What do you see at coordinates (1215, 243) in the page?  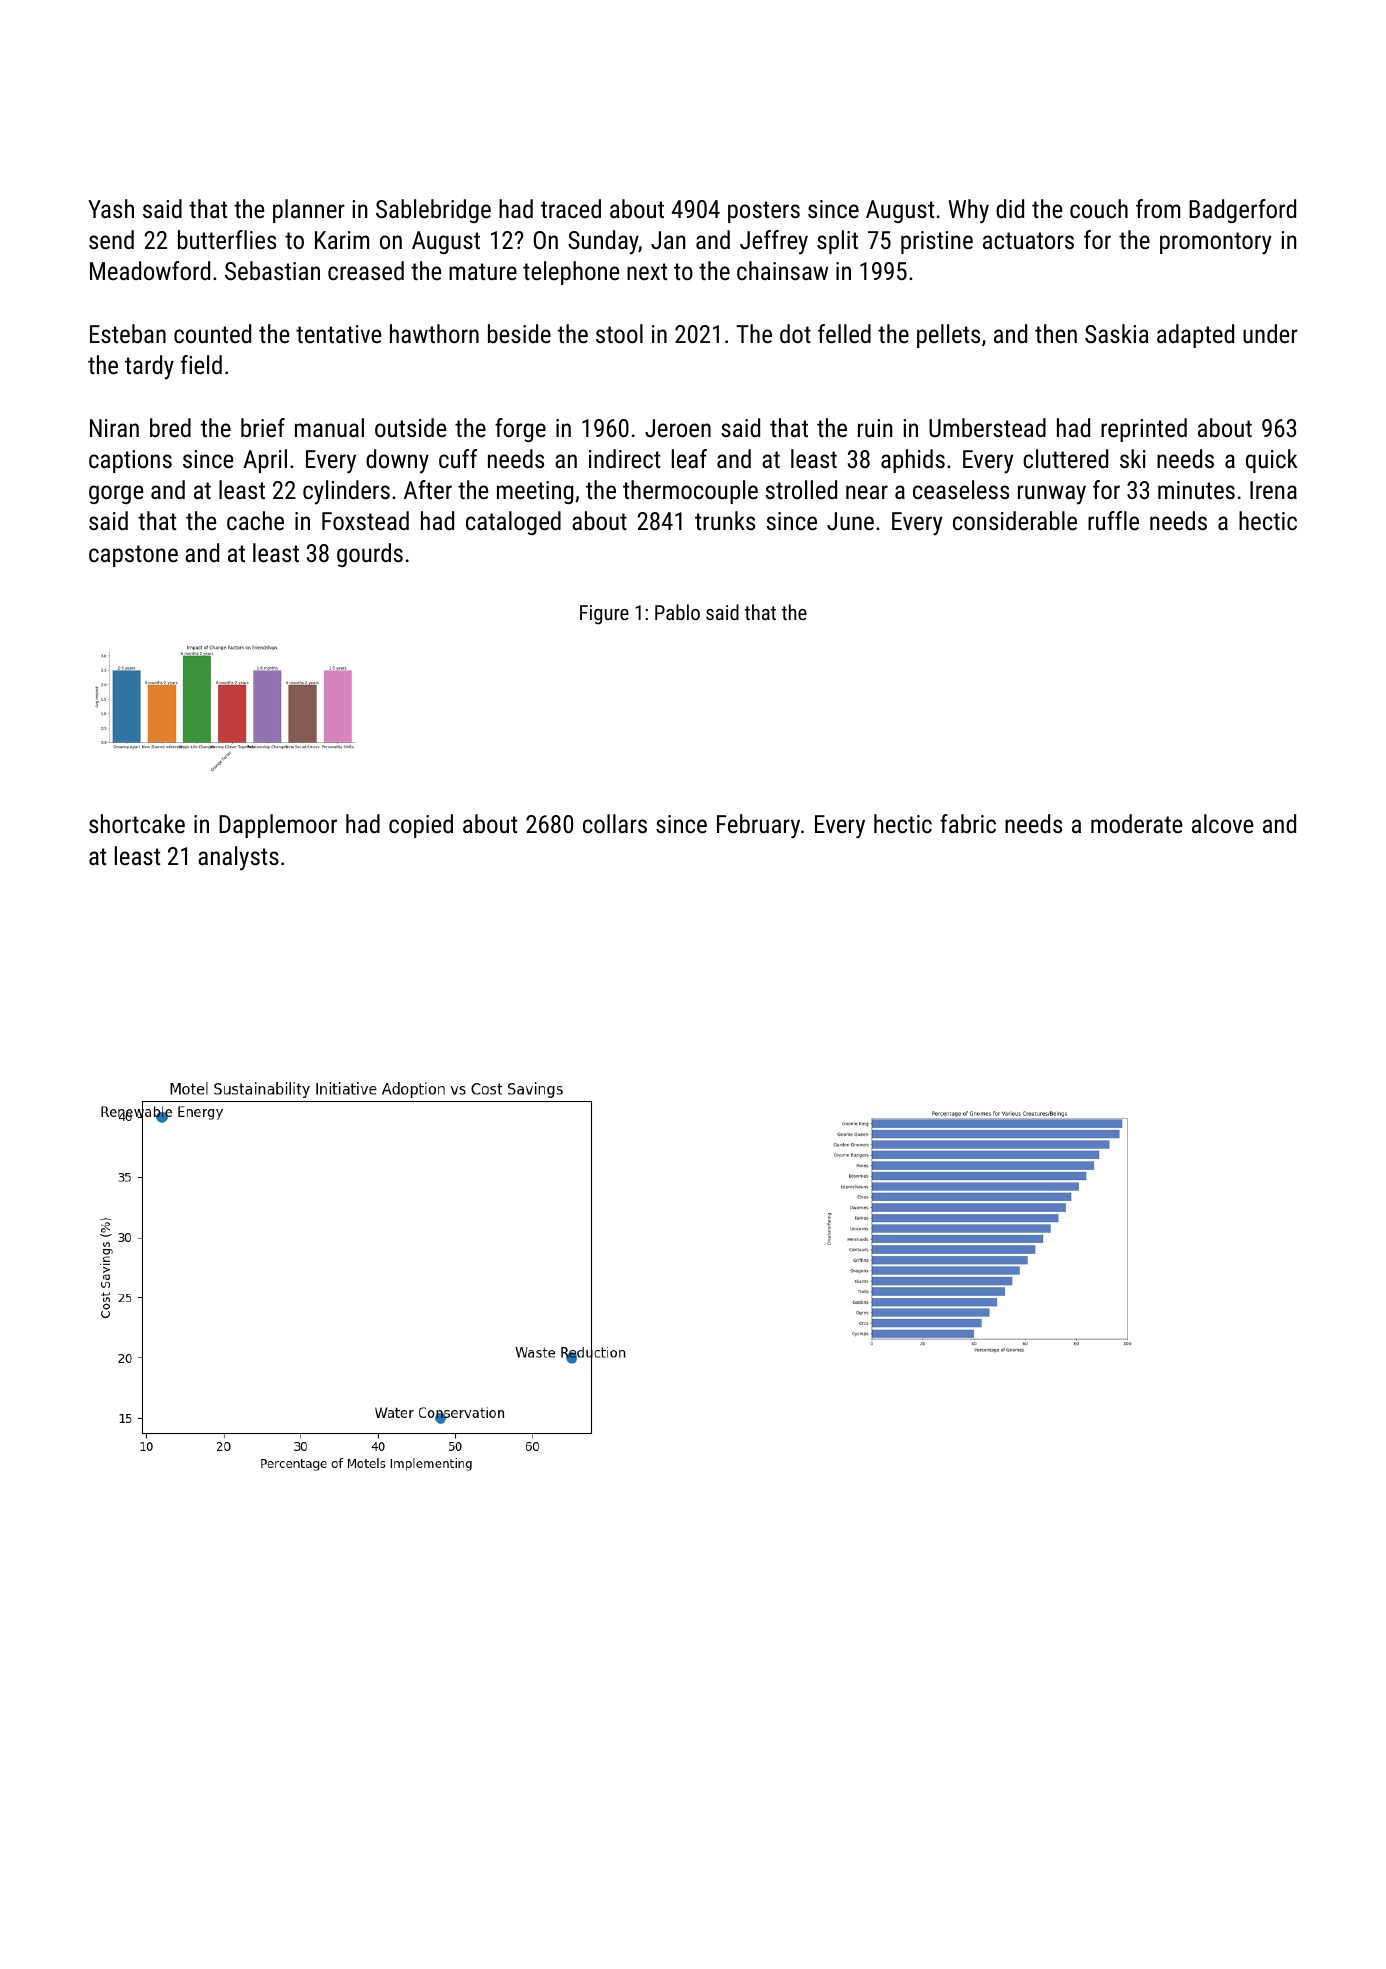 I see `promontory` at bounding box center [1215, 243].
